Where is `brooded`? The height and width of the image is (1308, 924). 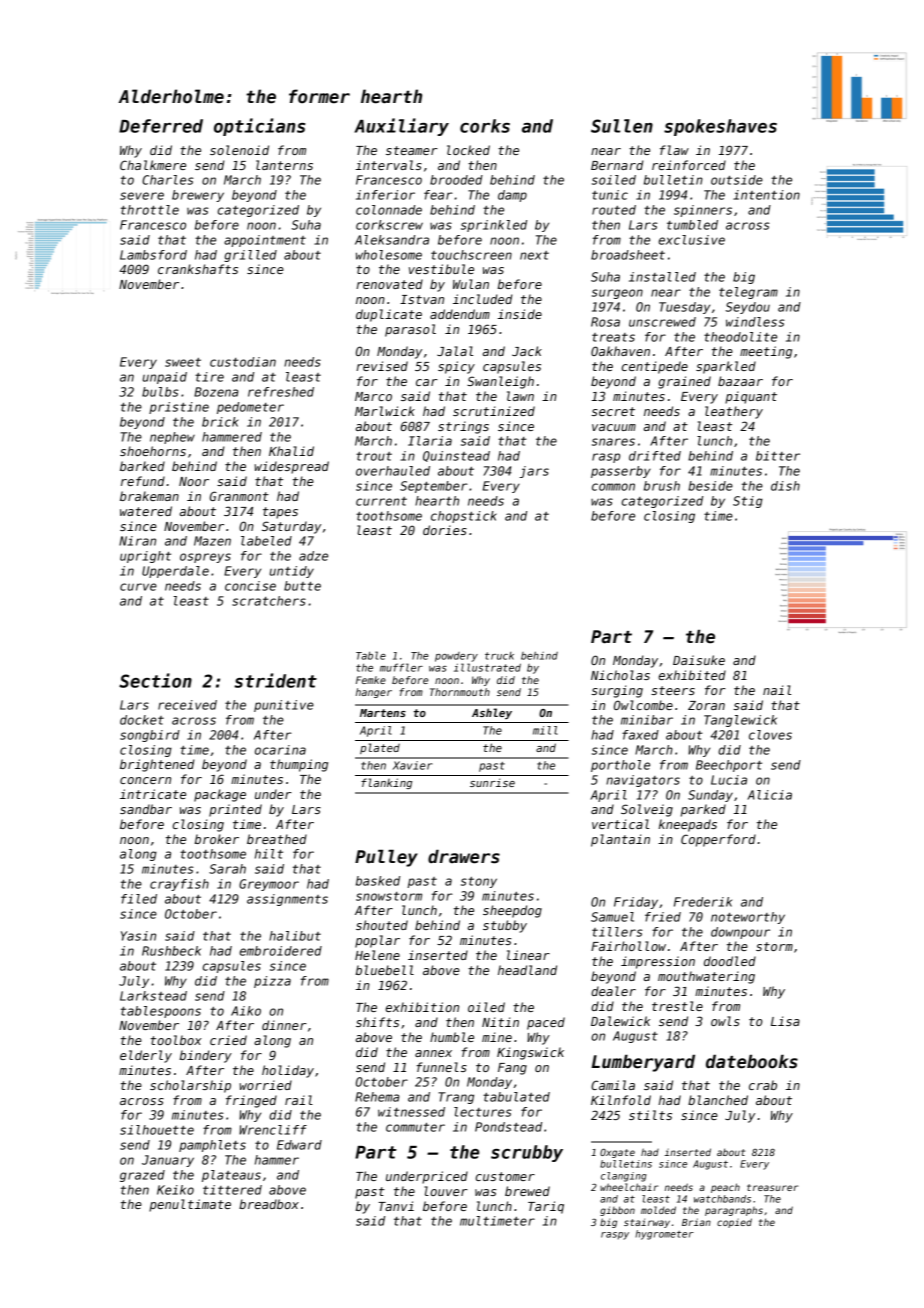 brooded is located at coordinates (456, 180).
